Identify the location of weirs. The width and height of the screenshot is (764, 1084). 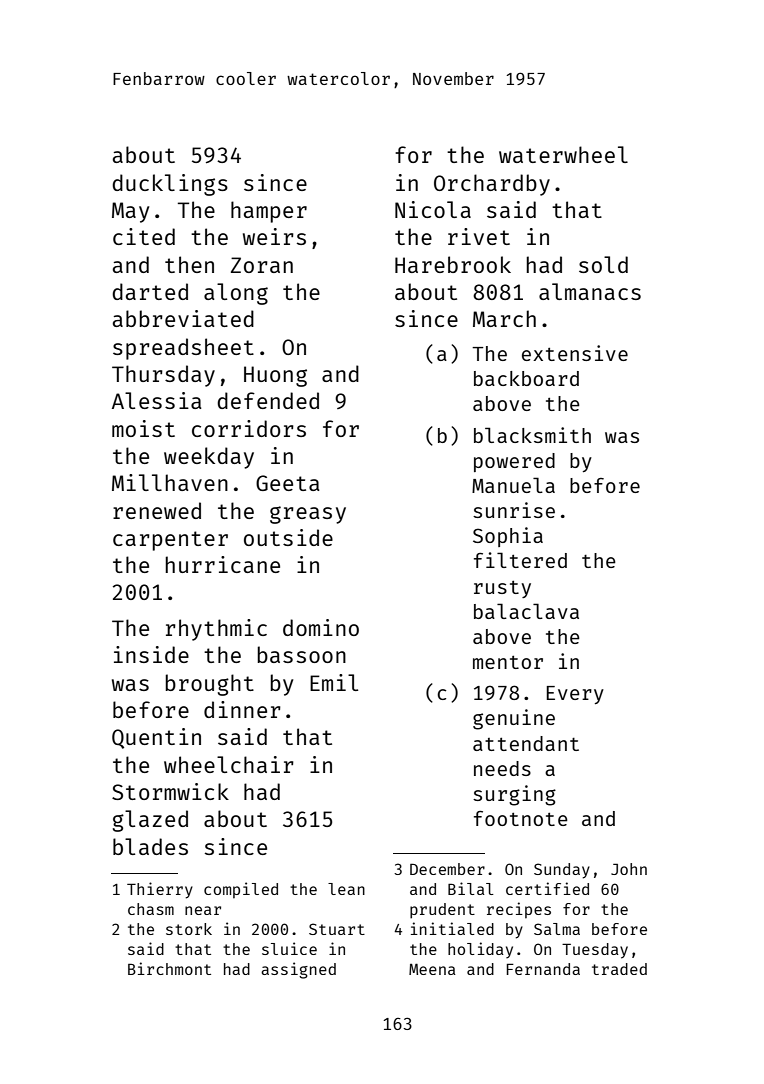
(274, 236).
